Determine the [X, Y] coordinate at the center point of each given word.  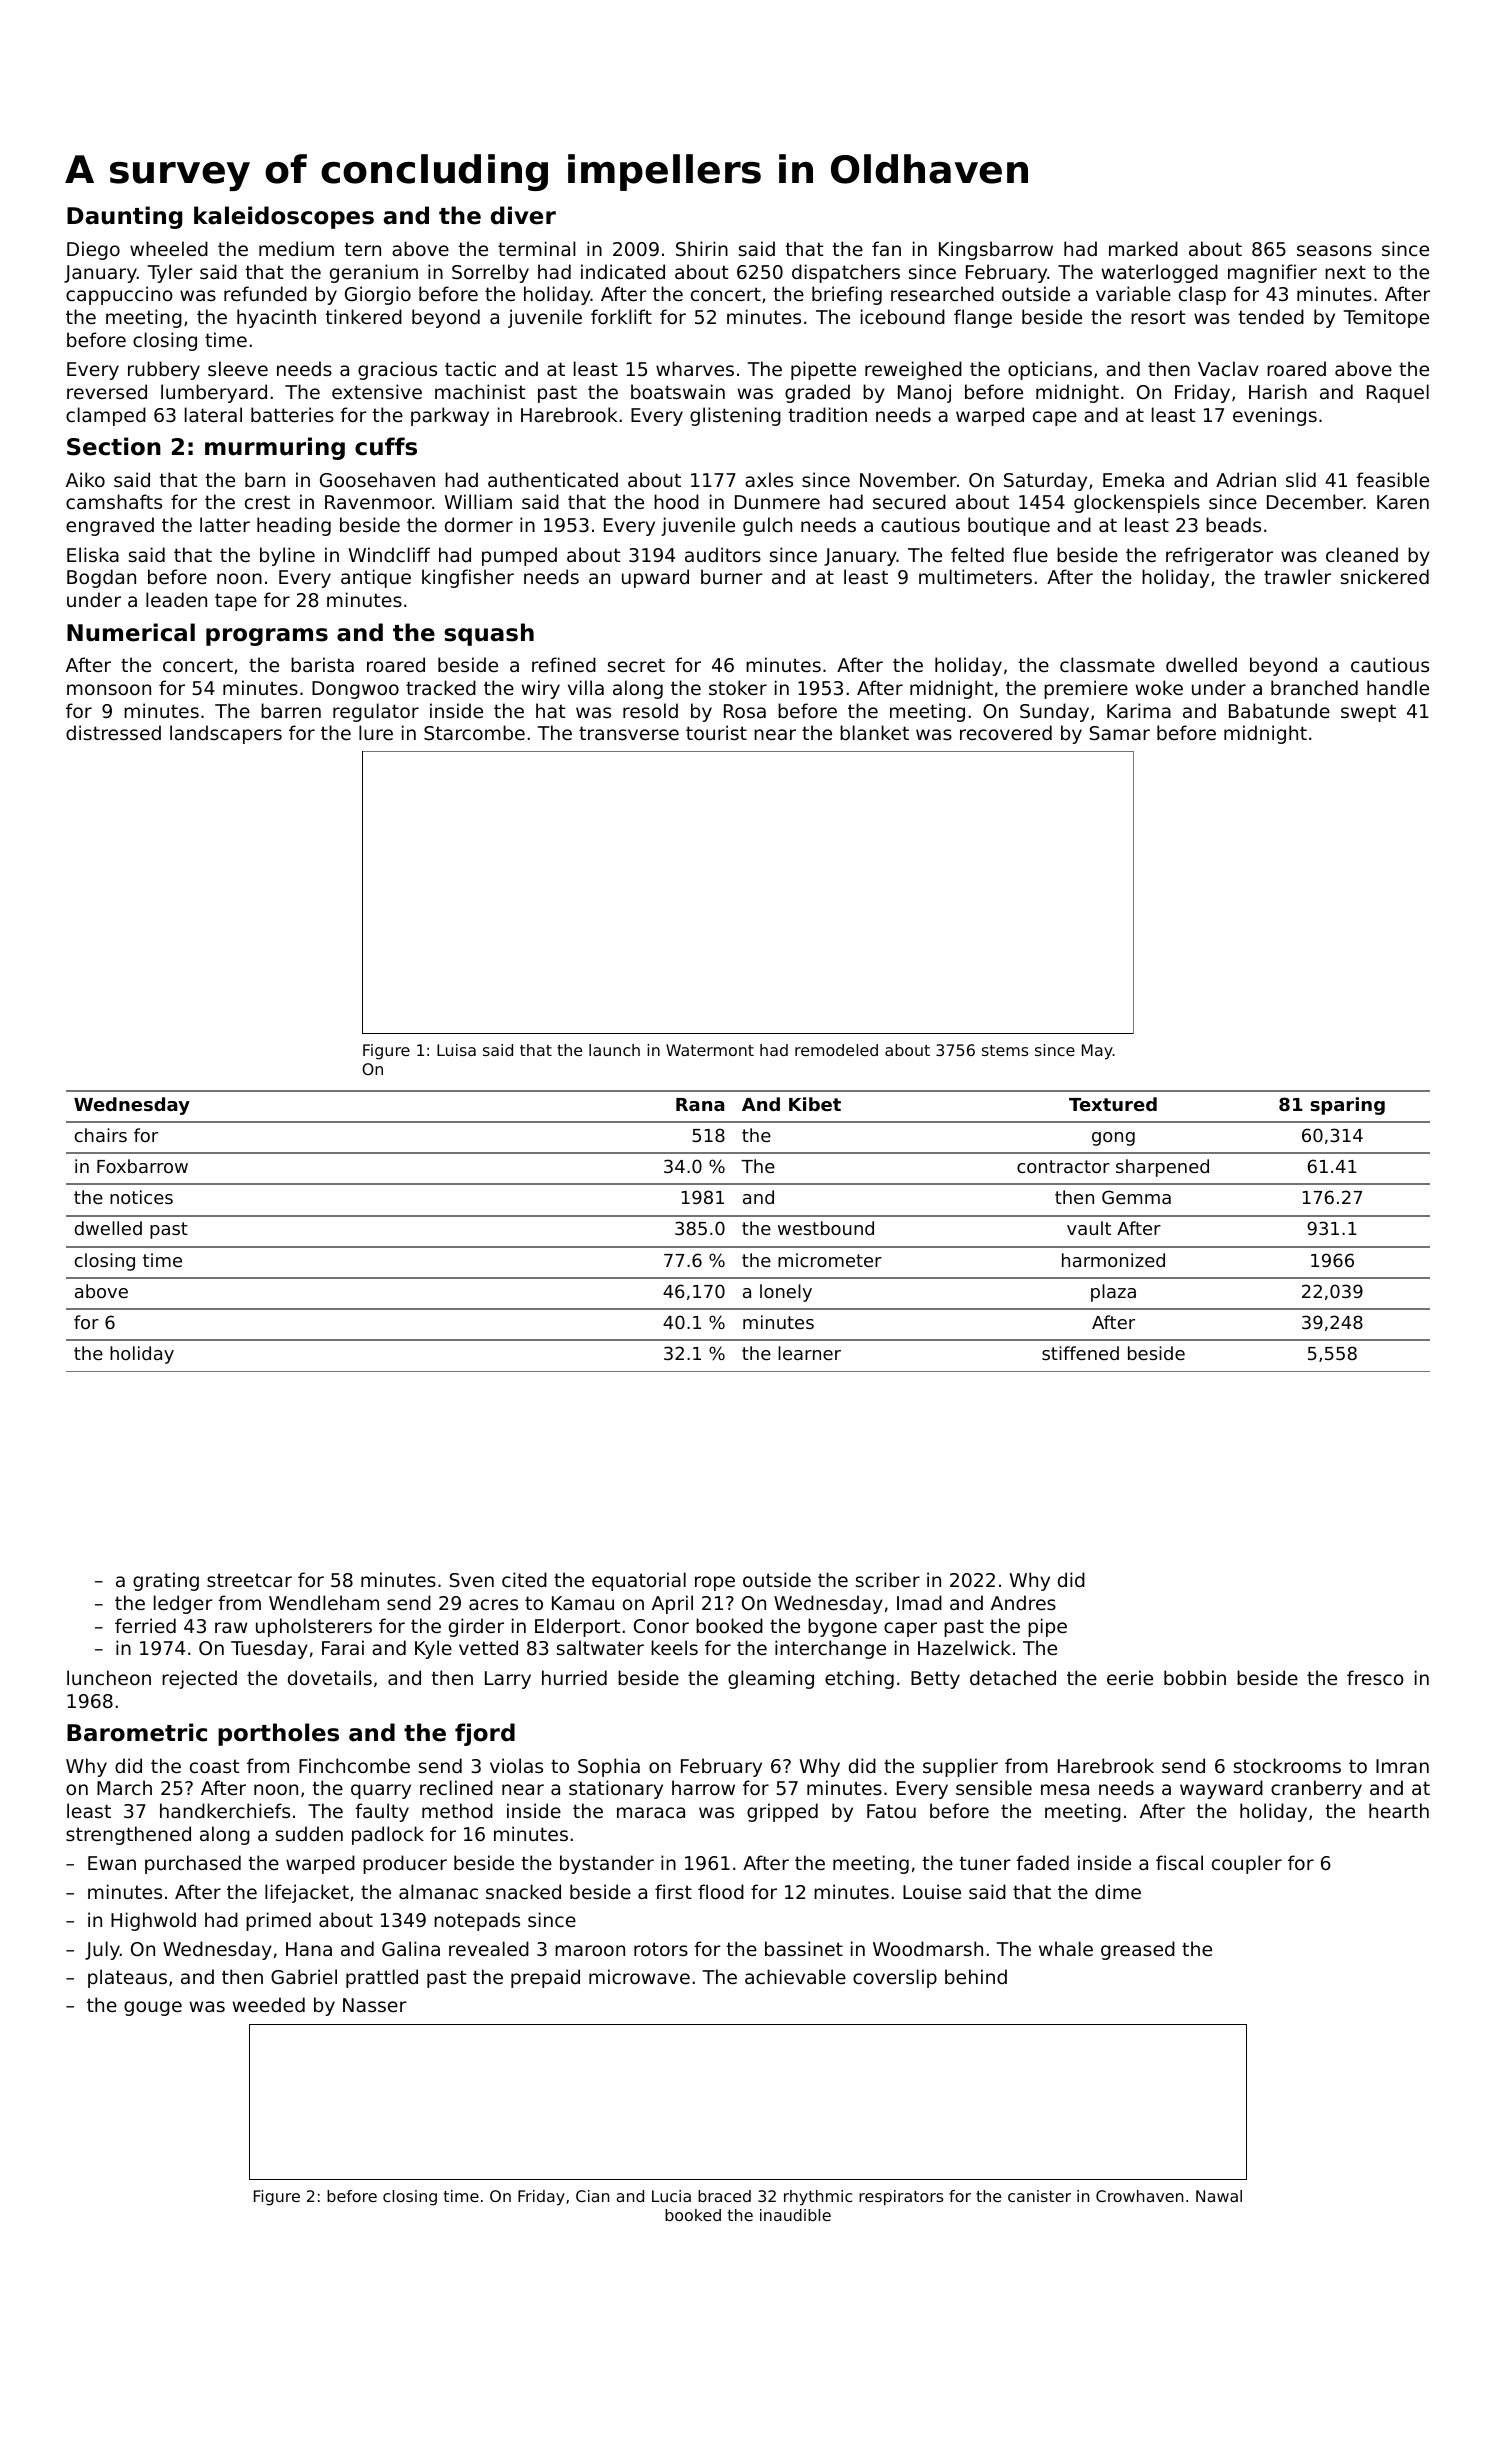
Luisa [456, 1050]
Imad [919, 1602]
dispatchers [846, 273]
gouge [153, 2008]
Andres [1023, 1602]
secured [909, 501]
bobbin [1195, 1677]
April [672, 1604]
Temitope [1386, 318]
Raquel [1398, 393]
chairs [101, 1135]
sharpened [1162, 1168]
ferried [145, 1625]
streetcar [249, 1580]
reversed [107, 391]
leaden [176, 599]
